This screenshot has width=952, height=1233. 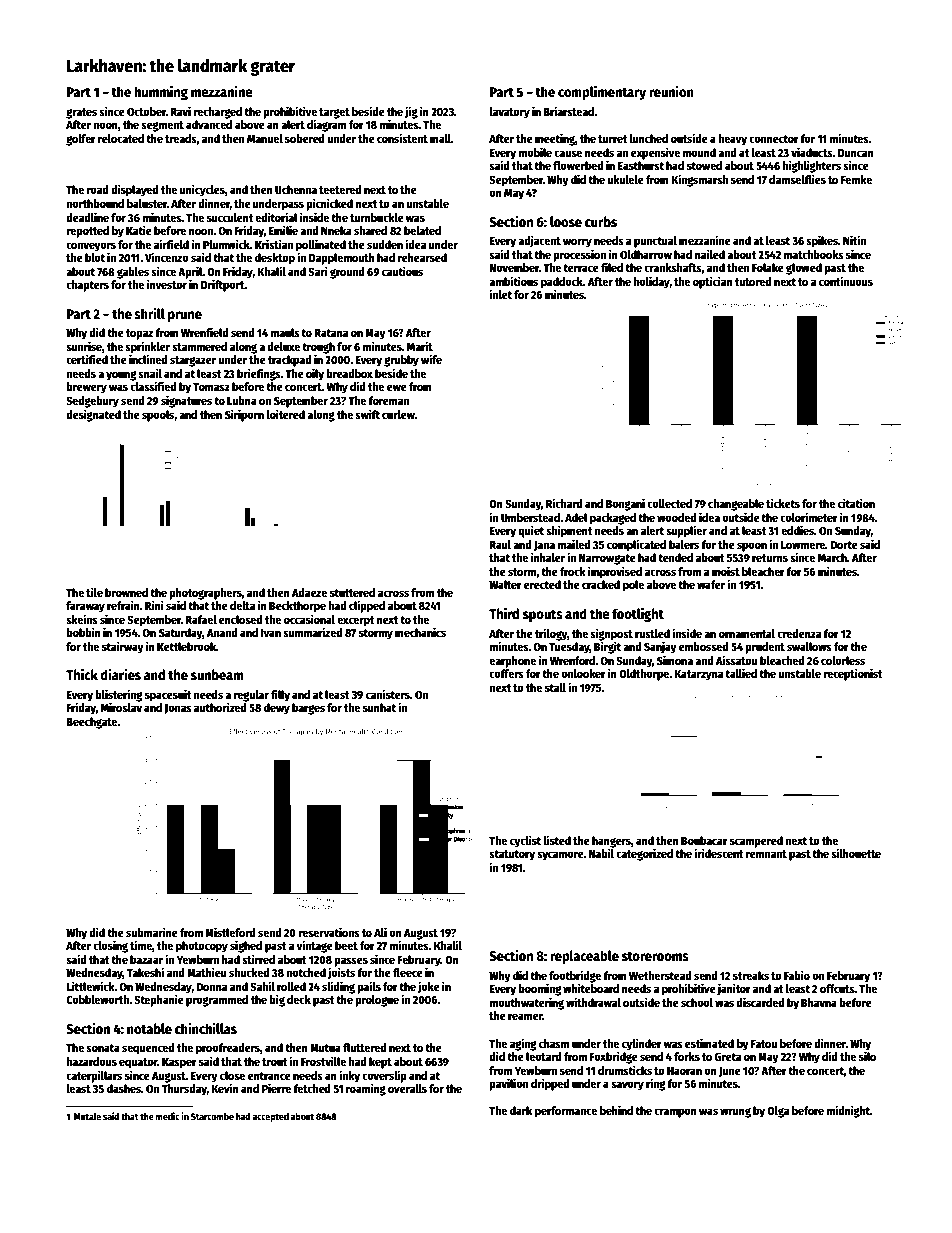 I want to click on grates, so click(x=81, y=113).
